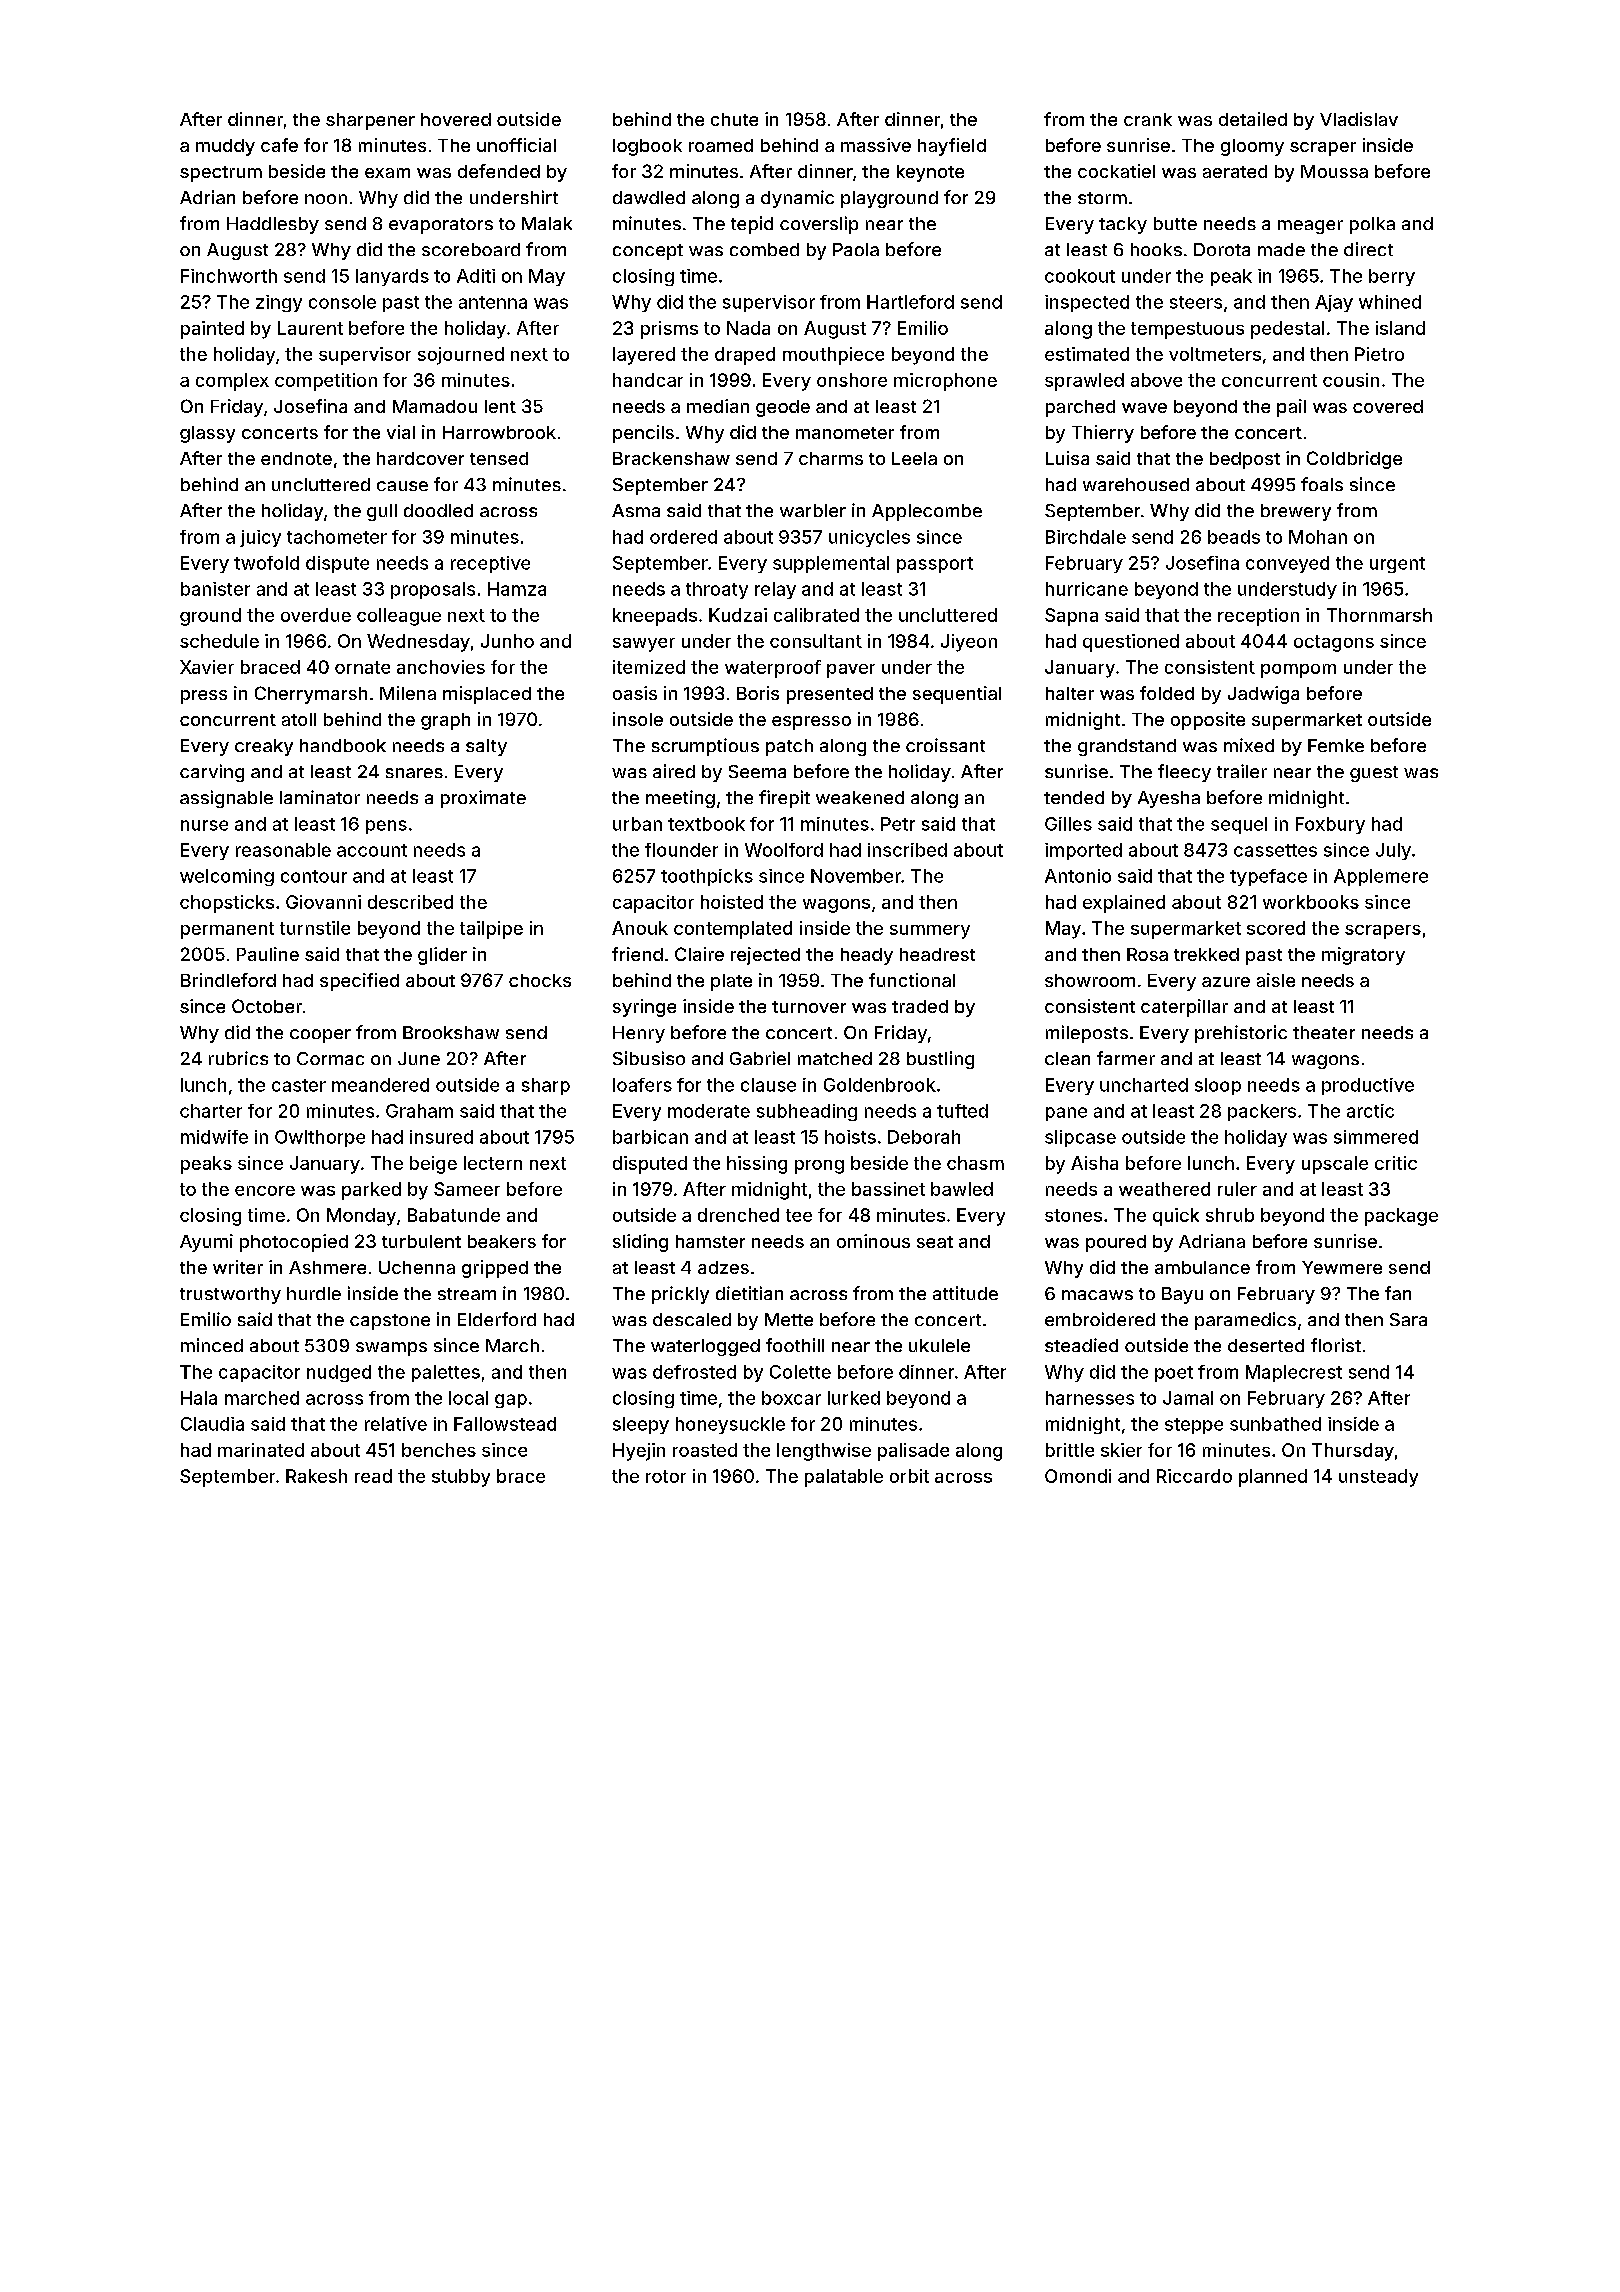  I want to click on Antonio, so click(1078, 876).
